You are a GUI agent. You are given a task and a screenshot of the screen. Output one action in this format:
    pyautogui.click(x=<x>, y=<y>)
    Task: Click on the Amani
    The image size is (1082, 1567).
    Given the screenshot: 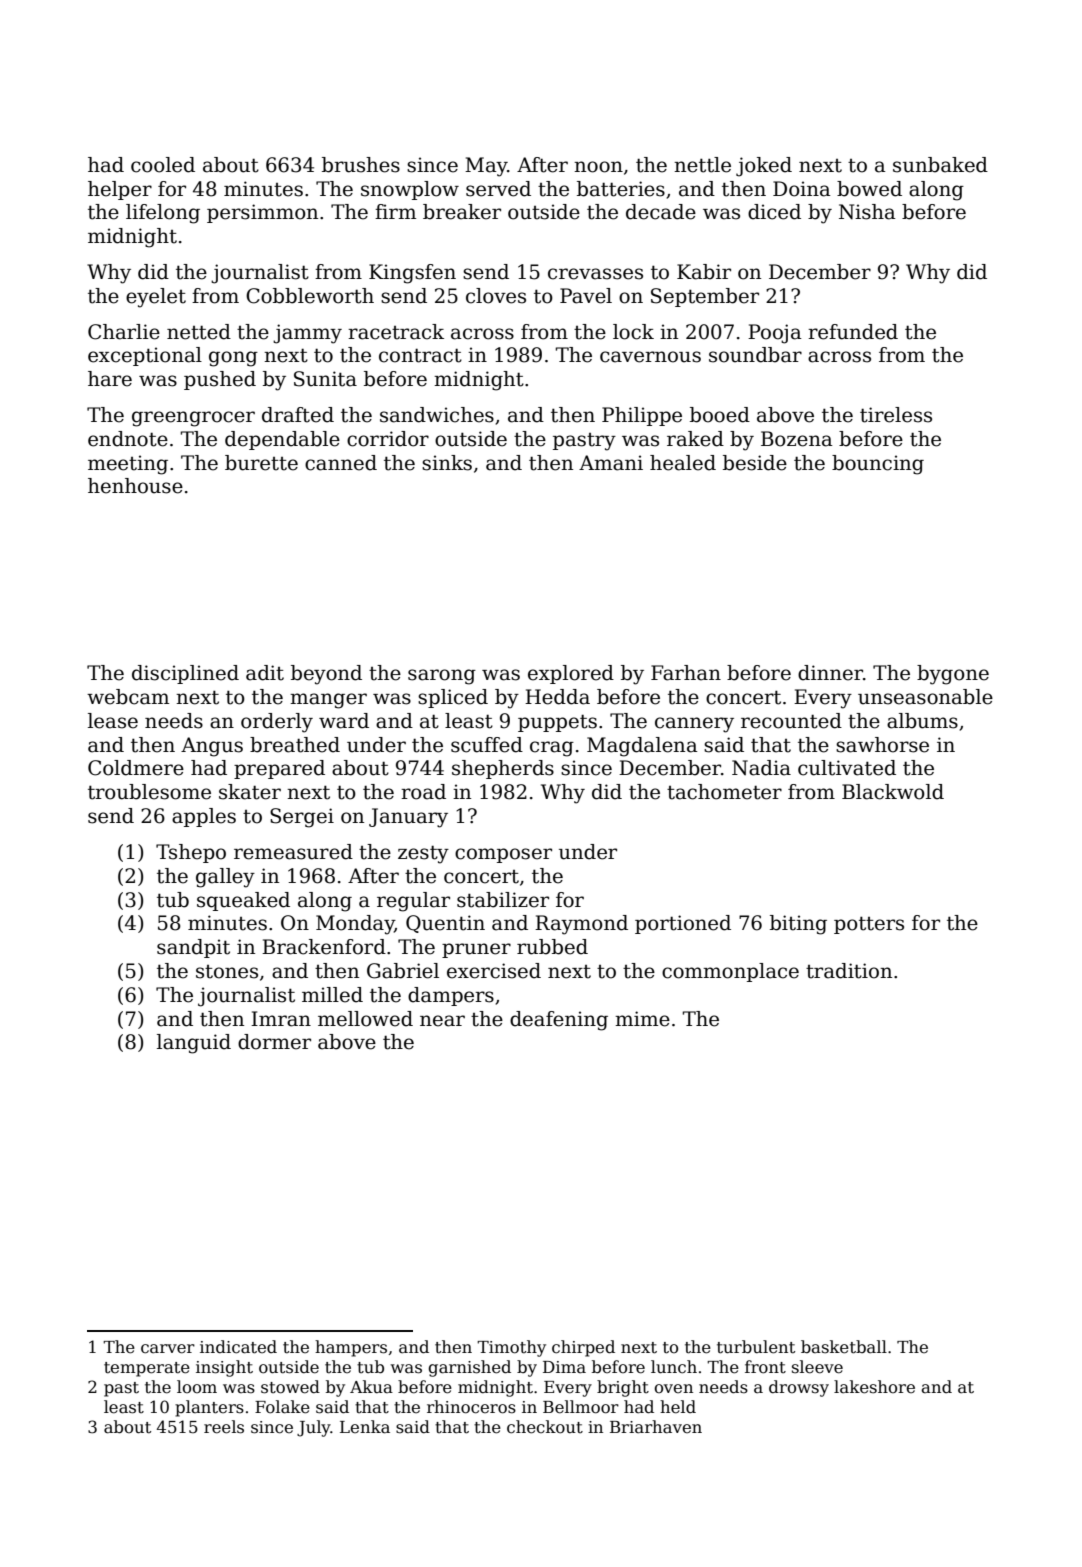 What is the action you would take?
    pyautogui.click(x=611, y=463)
